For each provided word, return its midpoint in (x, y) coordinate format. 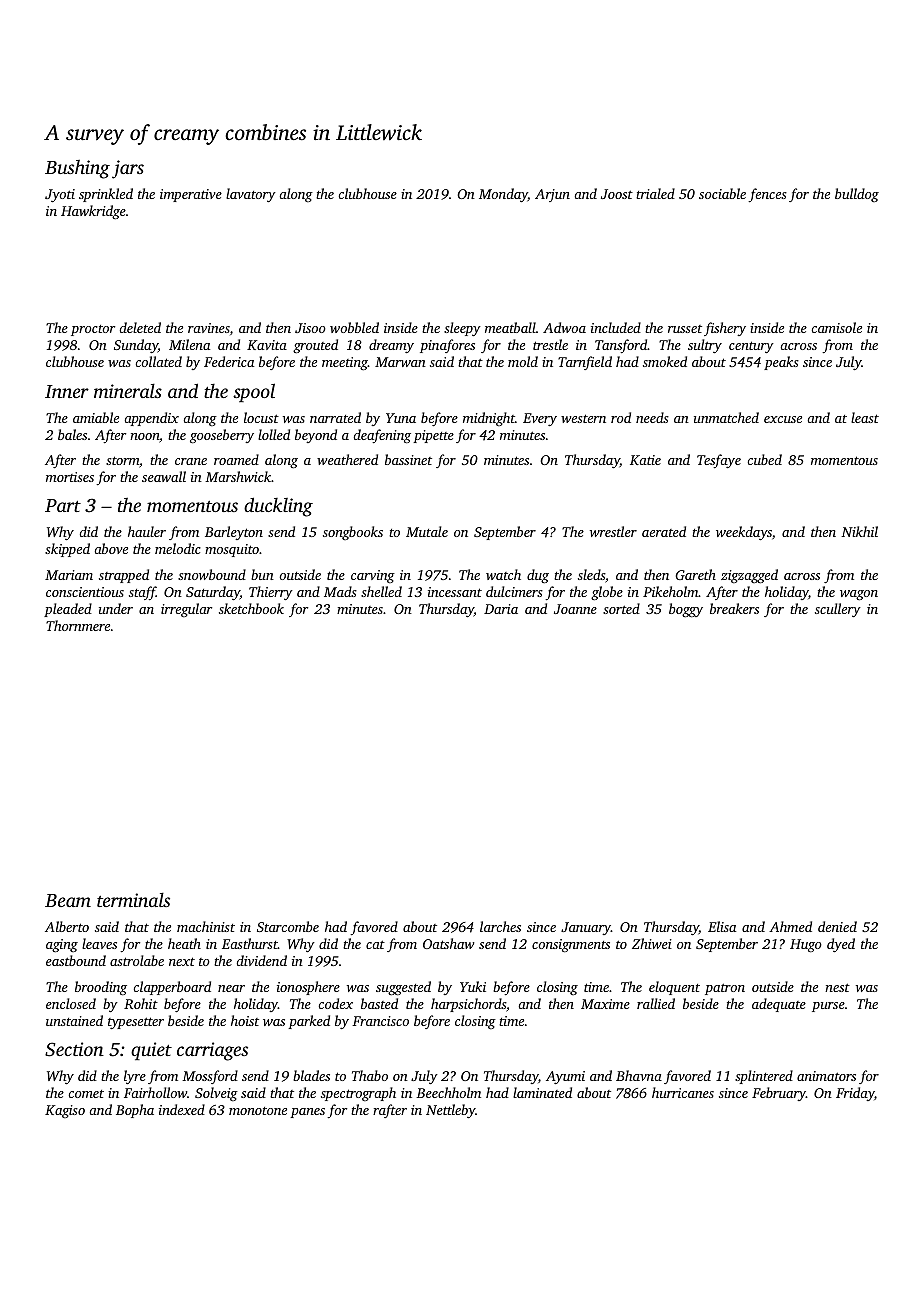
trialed (655, 193)
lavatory (251, 195)
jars (128, 169)
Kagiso (65, 1112)
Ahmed (790, 926)
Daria (501, 609)
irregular (186, 610)
